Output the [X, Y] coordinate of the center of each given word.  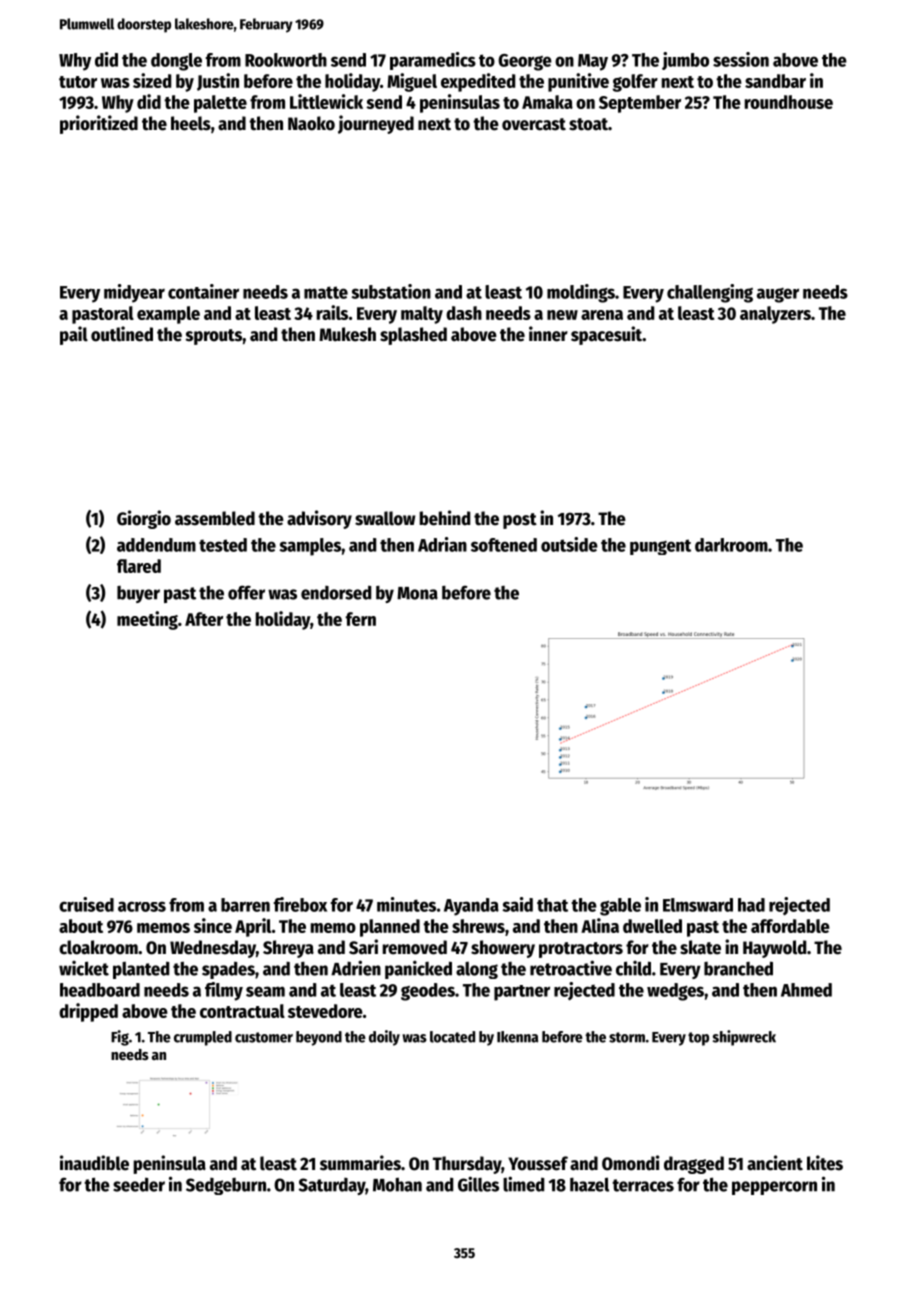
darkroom [731, 545]
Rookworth [286, 60]
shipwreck [744, 1038]
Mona [417, 593]
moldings [581, 293]
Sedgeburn [226, 1186]
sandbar [775, 81]
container [203, 291]
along [477, 970]
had [751, 905]
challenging [710, 293]
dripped [88, 1012]
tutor [78, 82]
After [204, 619]
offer [246, 592]
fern [361, 619]
